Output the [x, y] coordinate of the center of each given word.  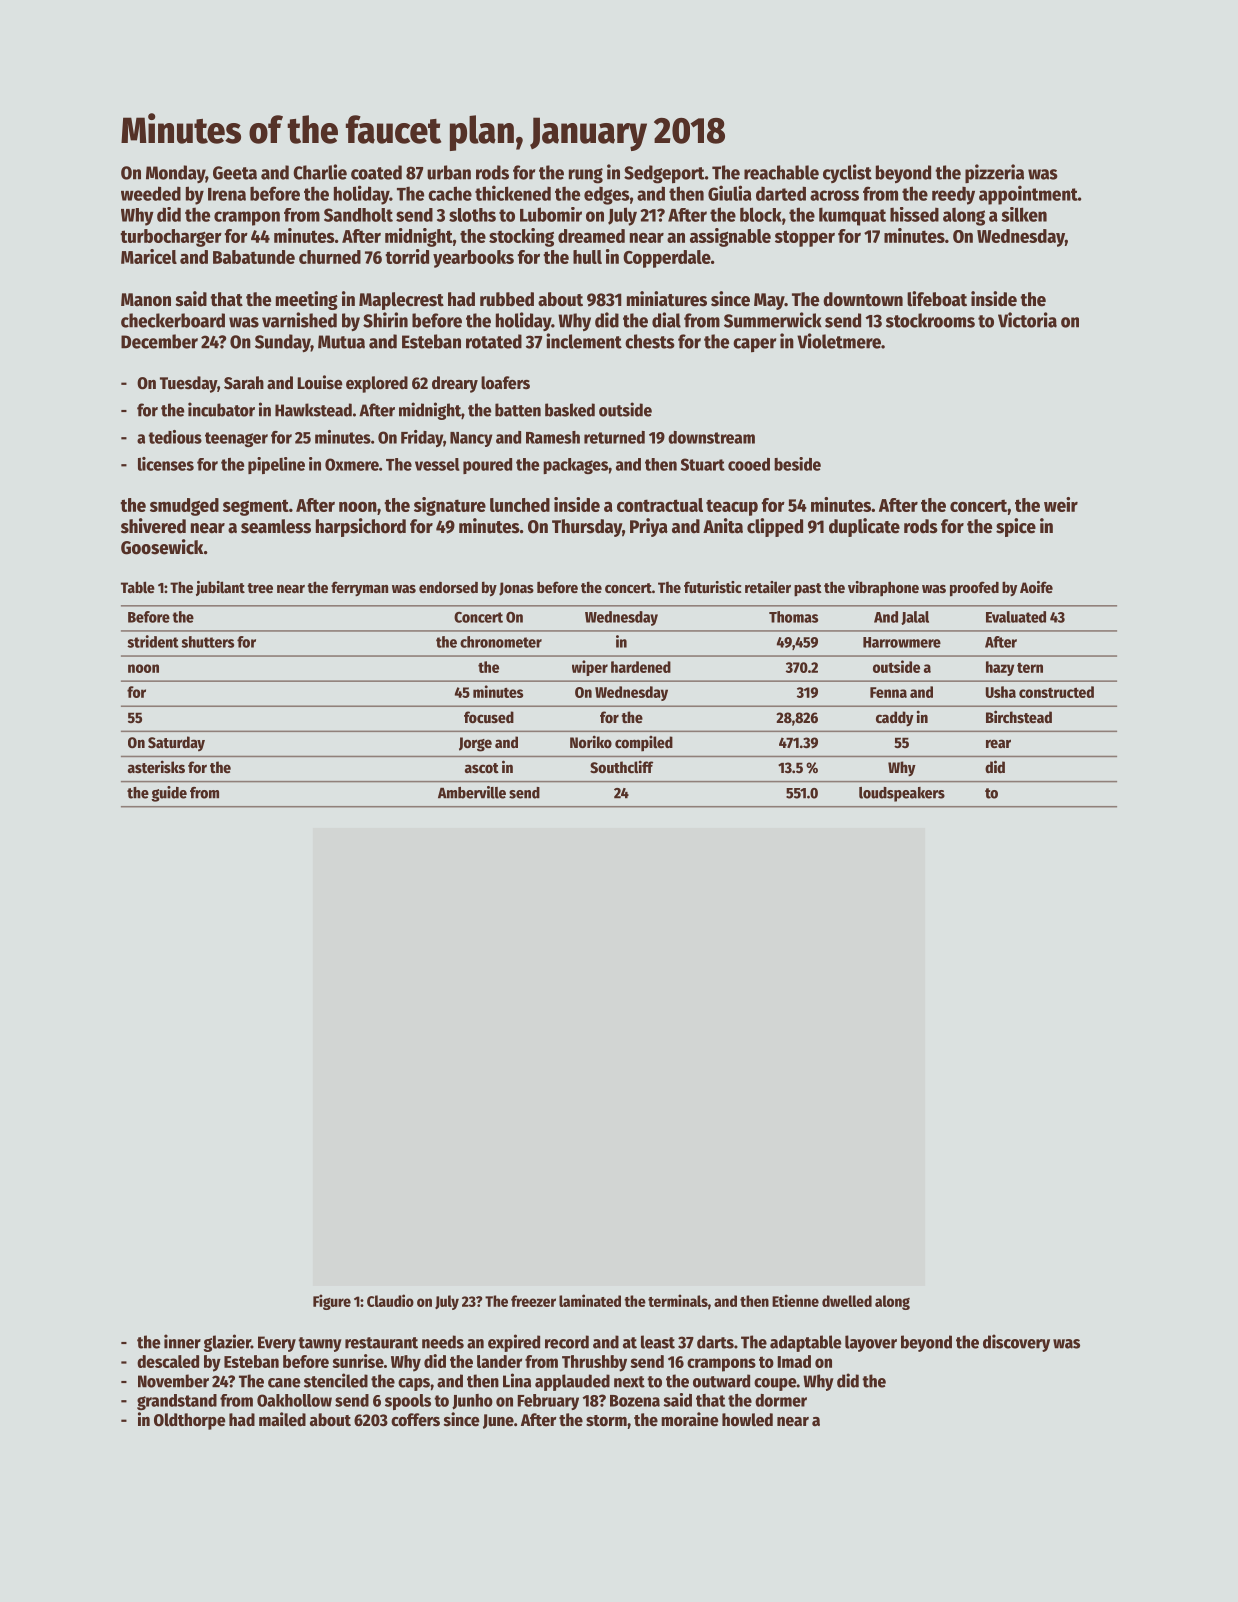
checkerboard [173, 320]
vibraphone [883, 588]
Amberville [472, 792]
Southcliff [621, 766]
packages [575, 466]
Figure [332, 1302]
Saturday [176, 744]
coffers [415, 1420]
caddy [895, 719]
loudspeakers [902, 794]
